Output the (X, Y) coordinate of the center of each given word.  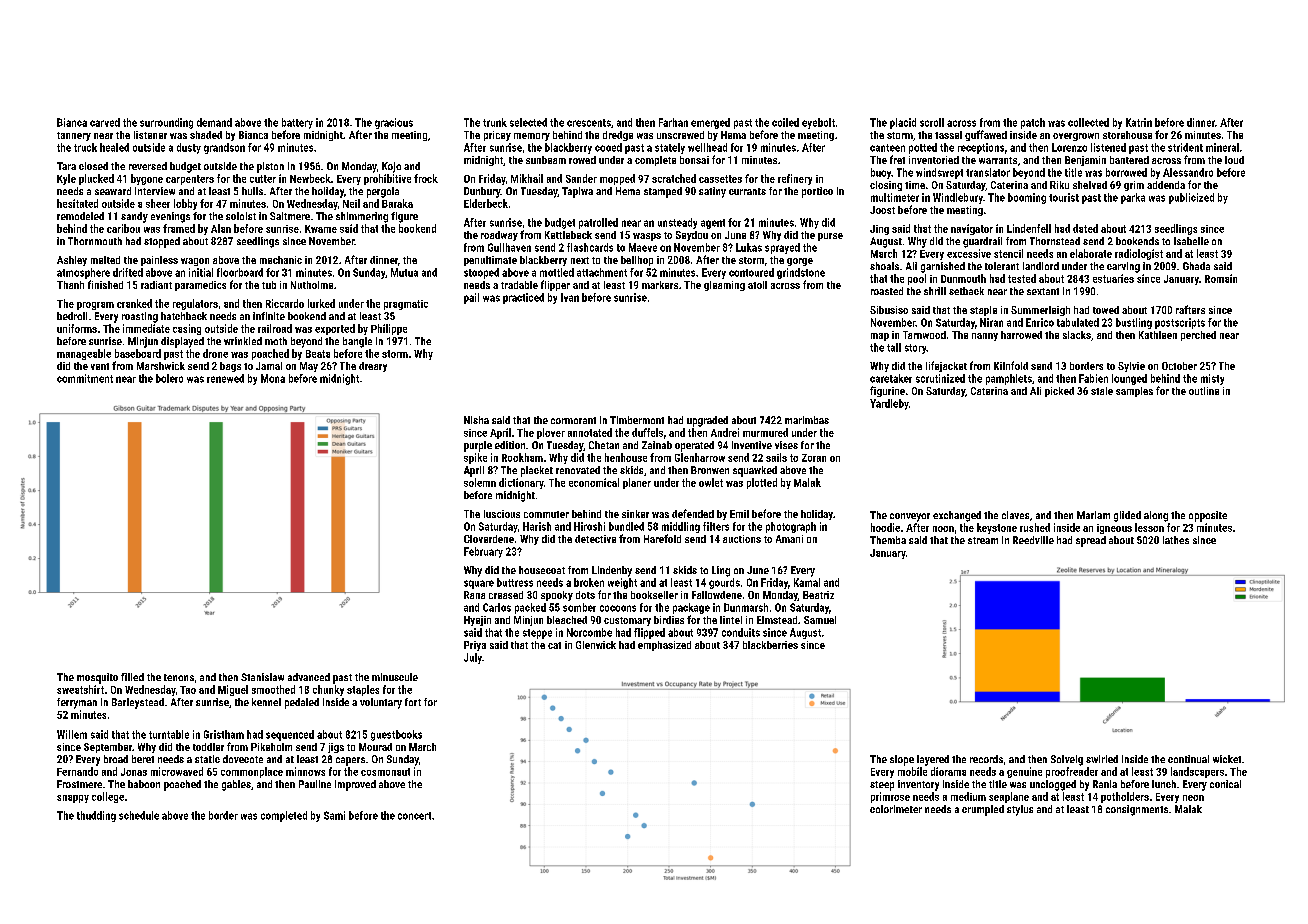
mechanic (281, 260)
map (880, 337)
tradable (519, 285)
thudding (96, 816)
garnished (943, 267)
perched (1198, 336)
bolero (169, 378)
